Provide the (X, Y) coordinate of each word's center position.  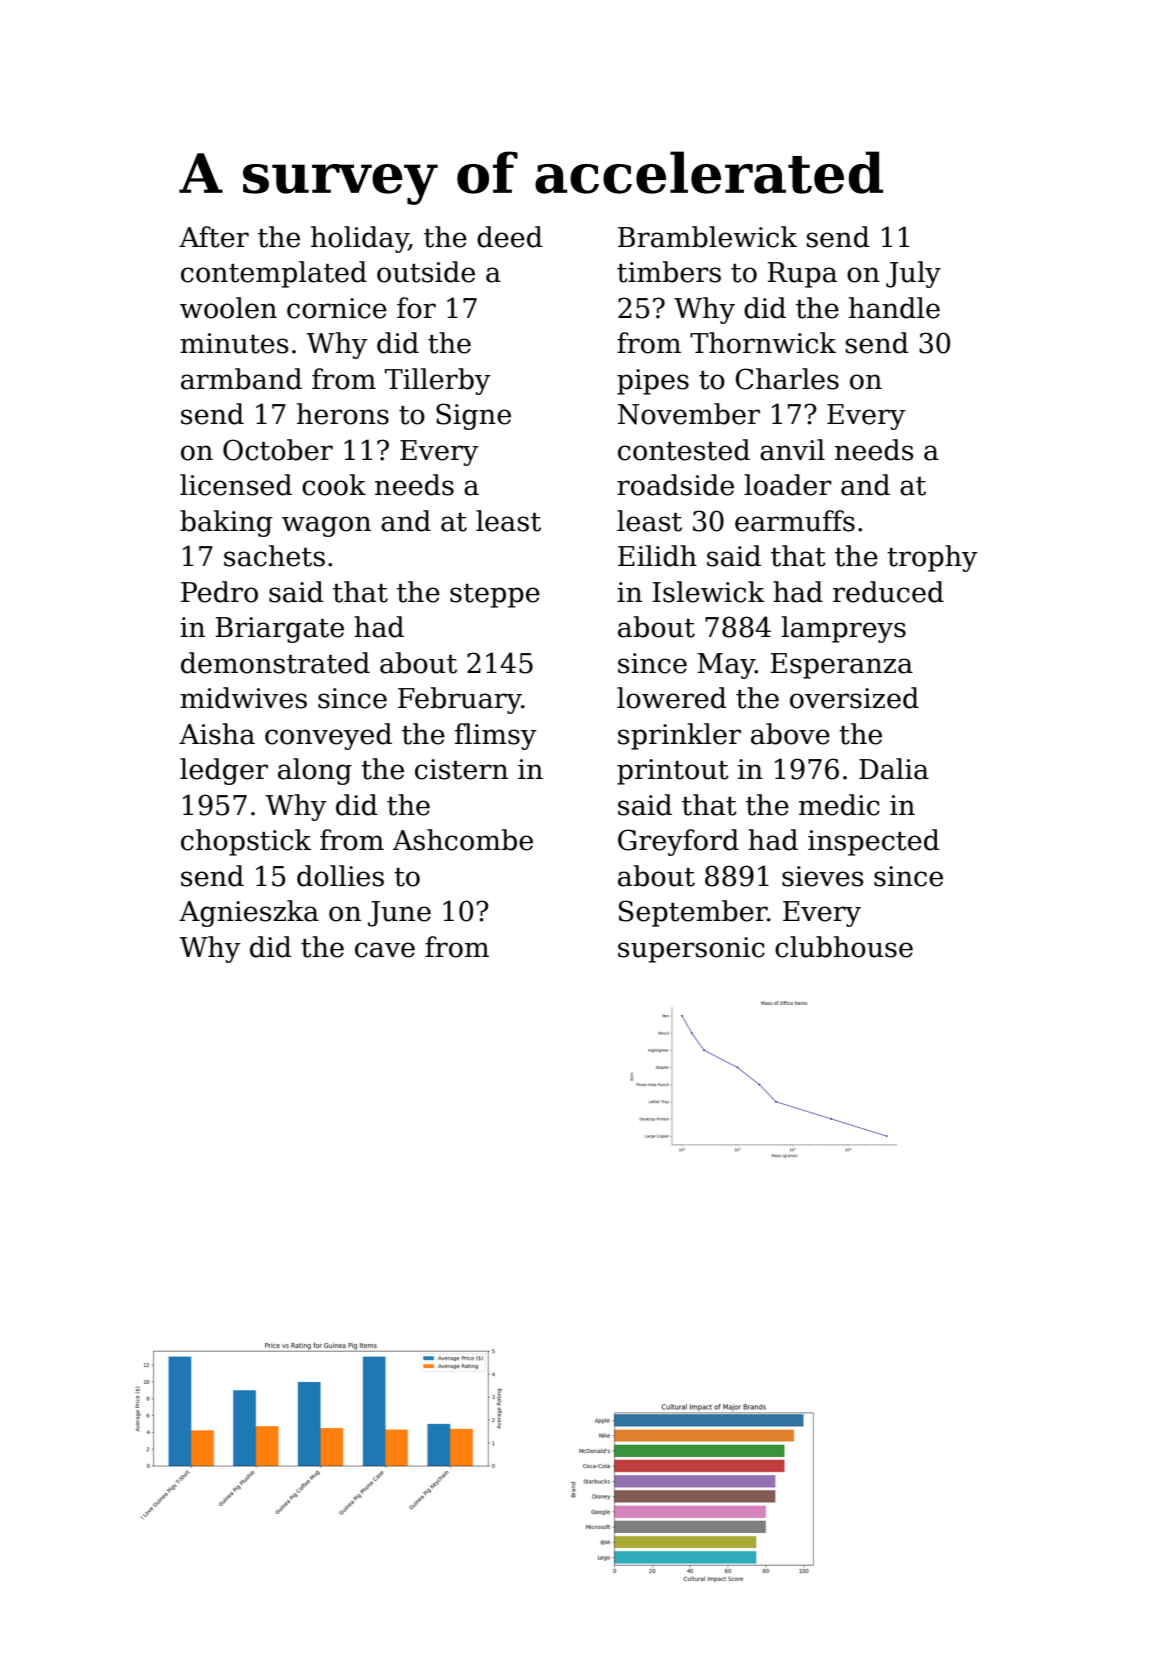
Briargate (279, 630)
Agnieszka (249, 913)
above (790, 734)
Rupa (802, 275)
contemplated (274, 274)
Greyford (678, 842)
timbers (669, 272)
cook (334, 485)
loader (788, 485)
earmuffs (795, 521)
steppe (495, 596)
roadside (675, 485)
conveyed (328, 736)
